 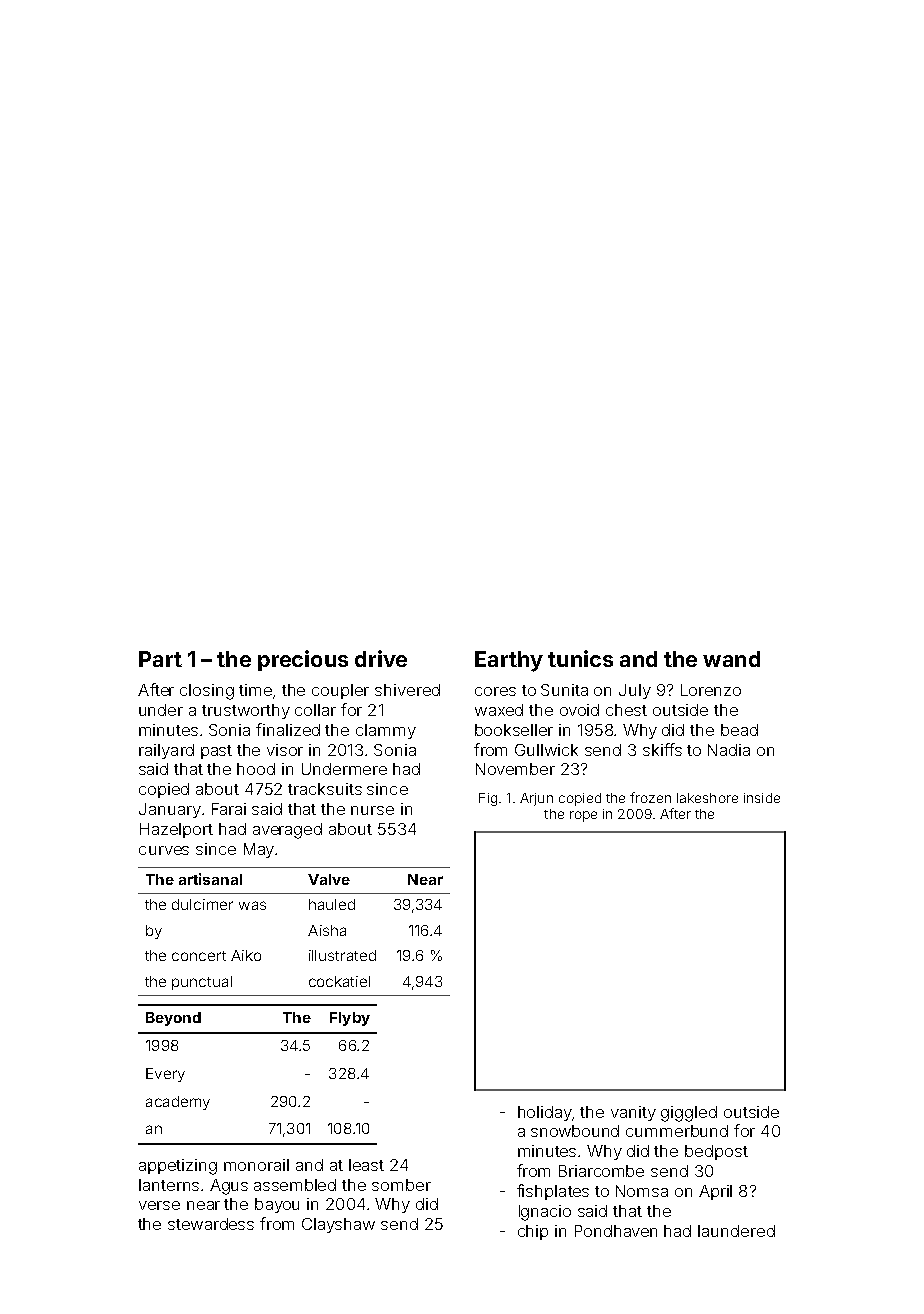 I want to click on Flyby, so click(x=350, y=1019).
